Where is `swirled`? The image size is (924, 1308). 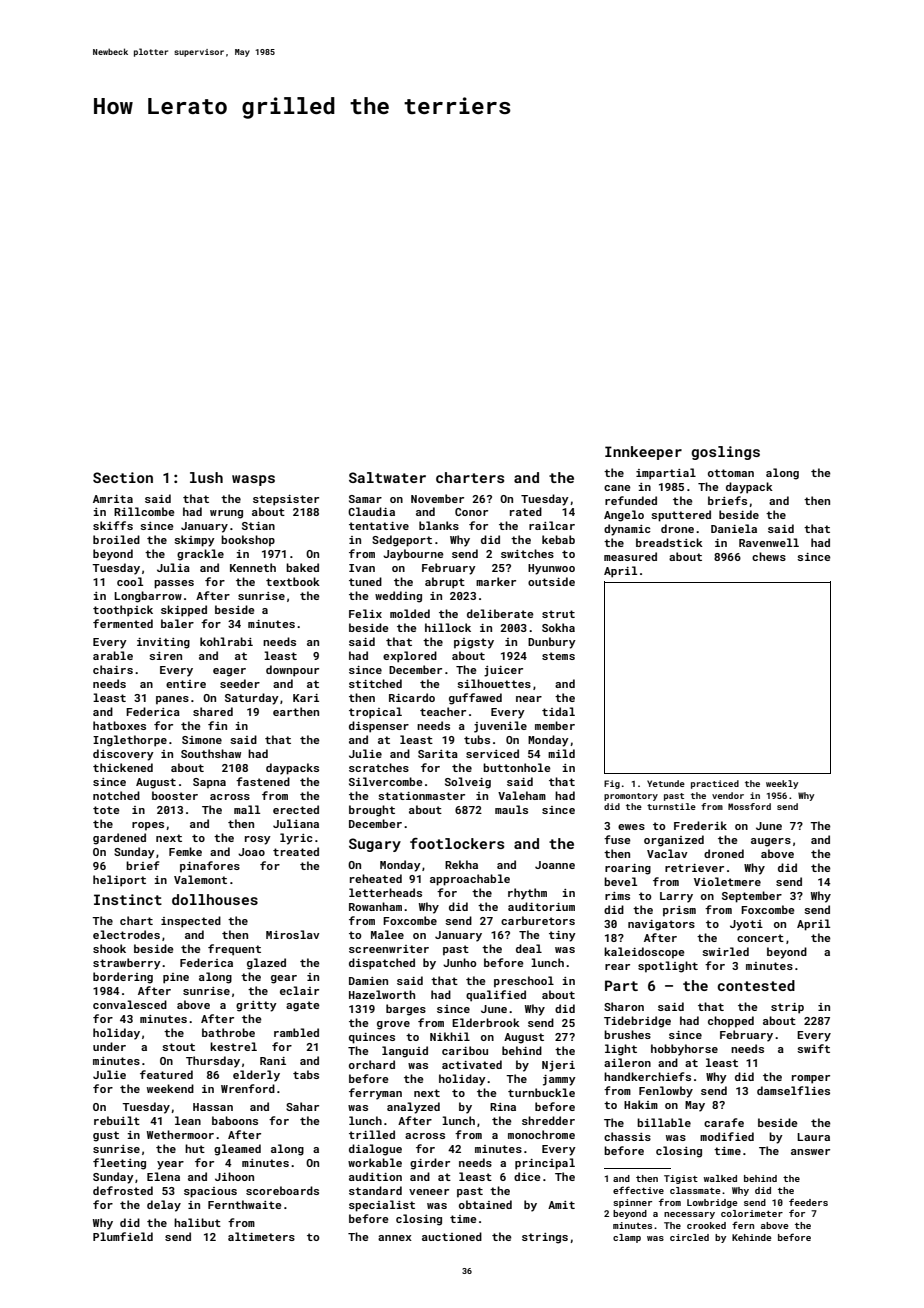
swirled is located at coordinates (725, 951).
